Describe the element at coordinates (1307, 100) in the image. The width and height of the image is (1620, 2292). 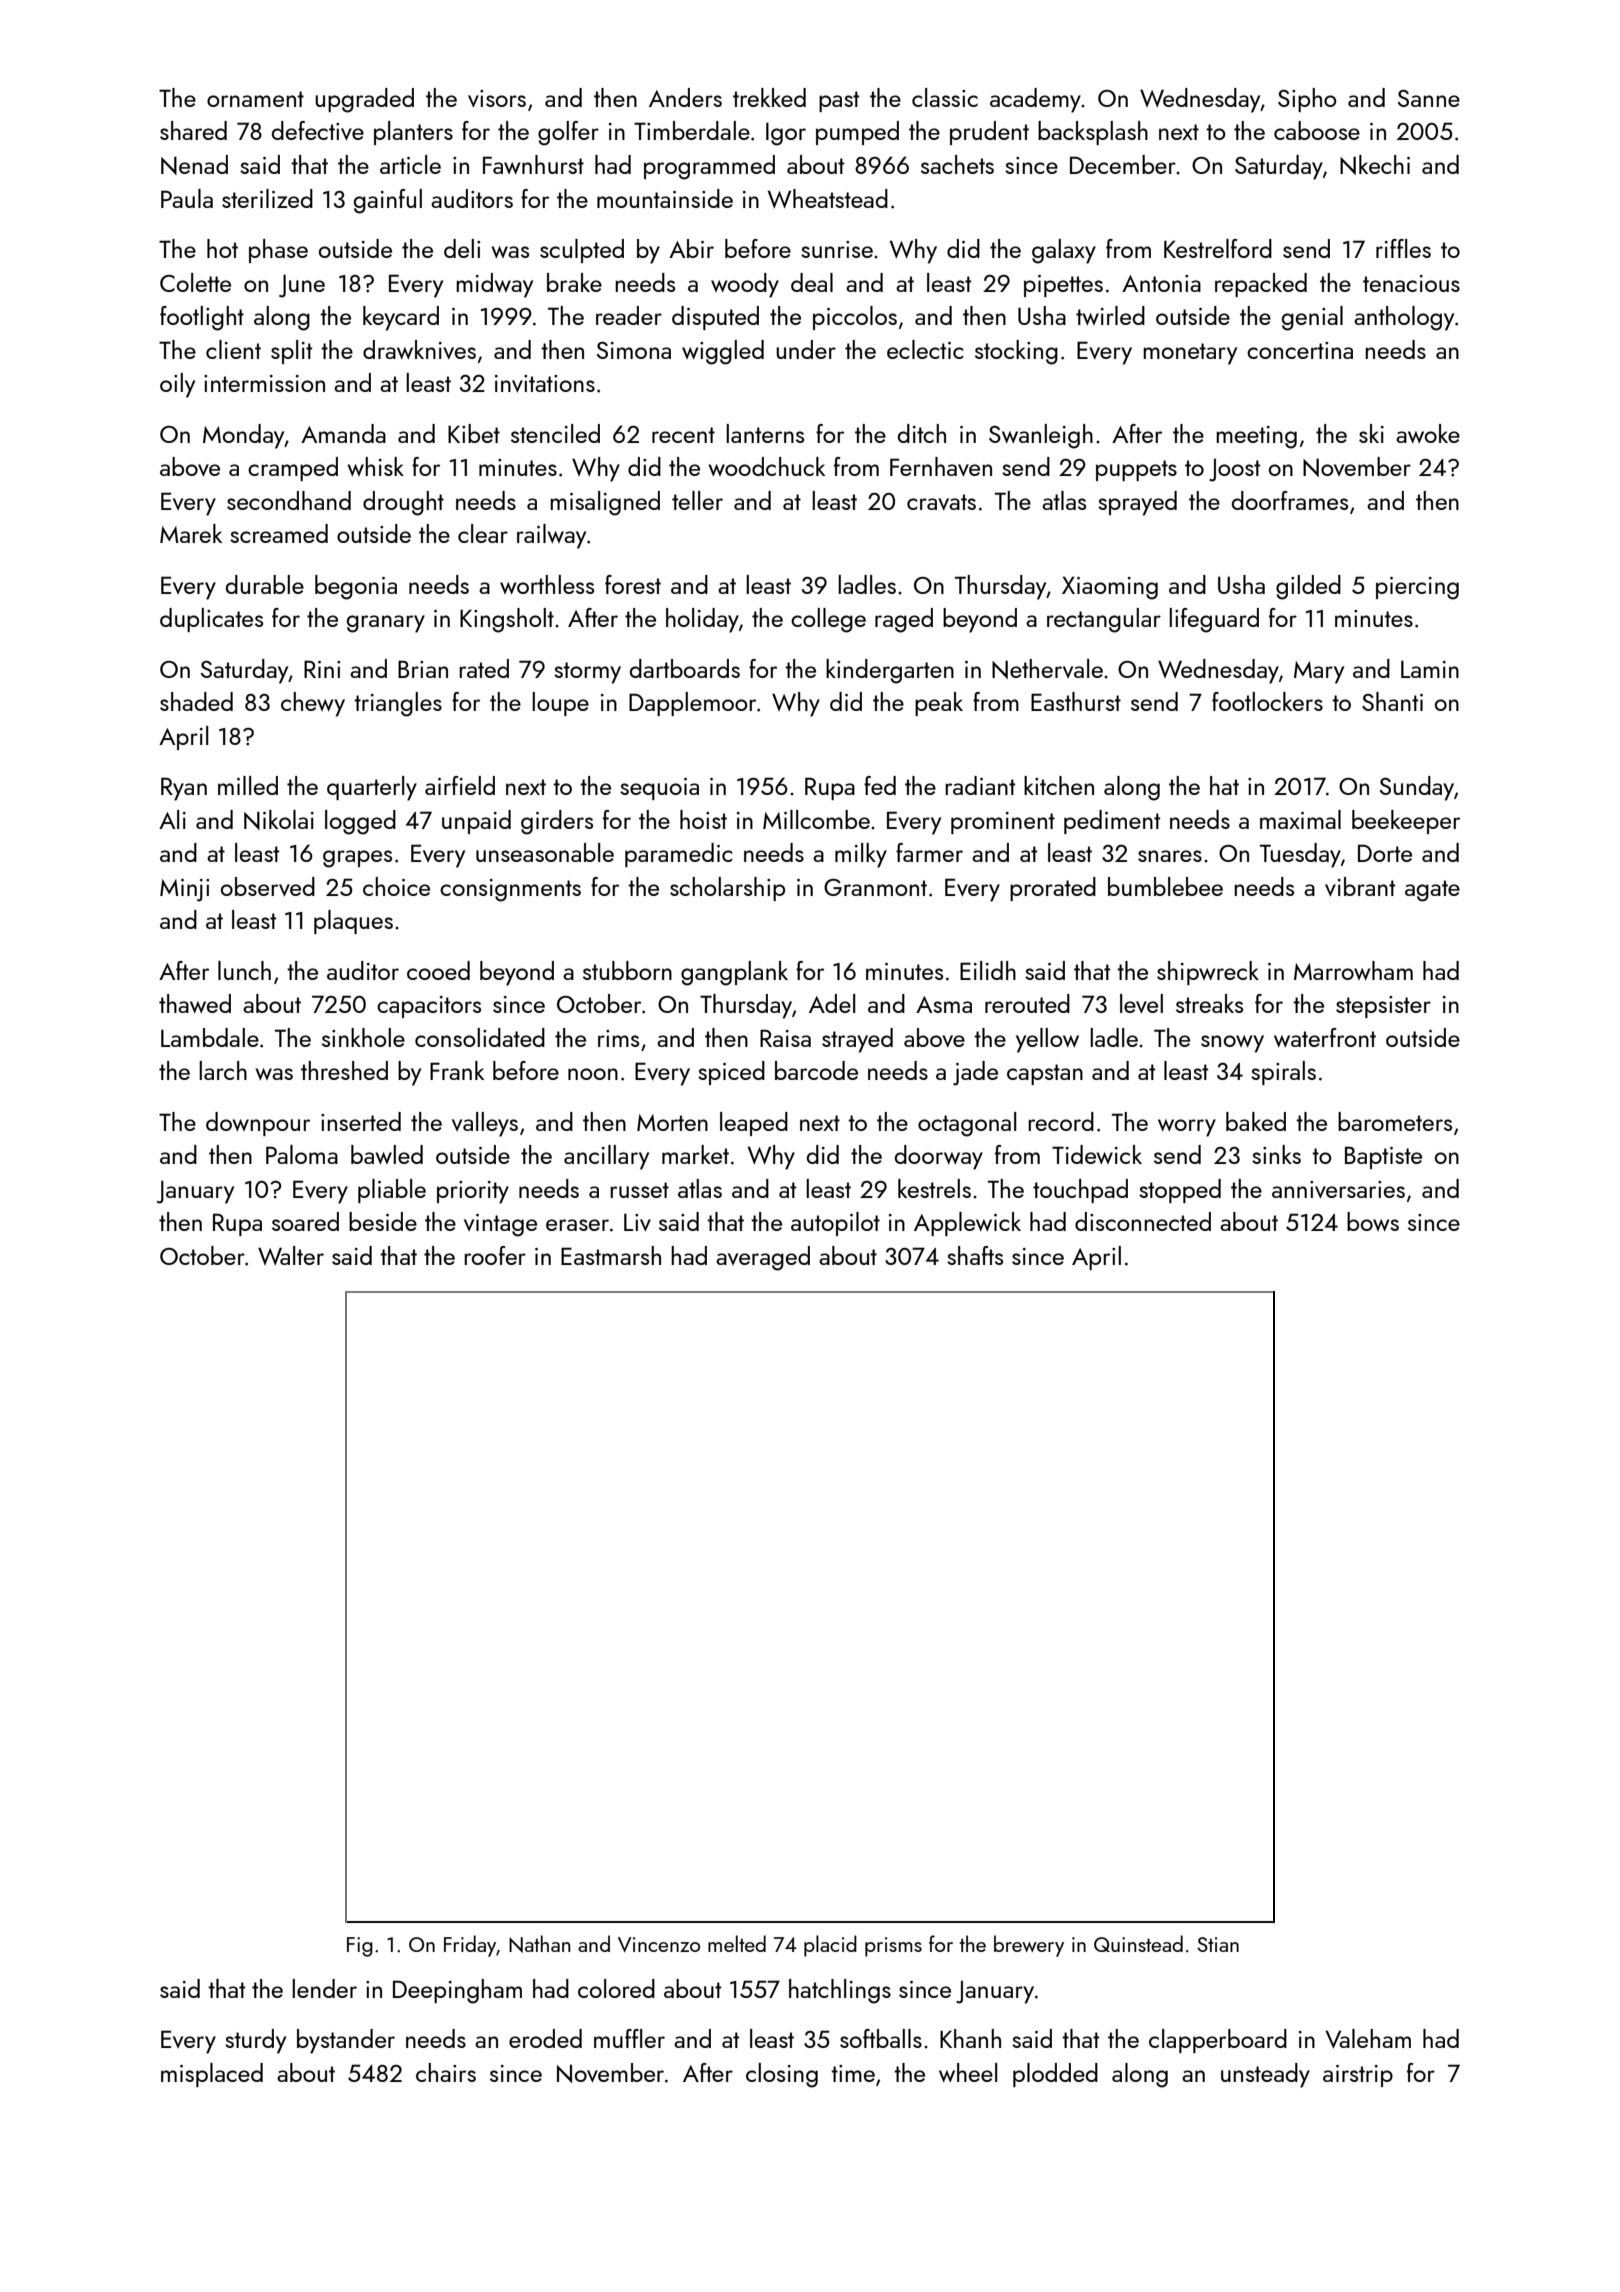
I see `Sipho` at that location.
